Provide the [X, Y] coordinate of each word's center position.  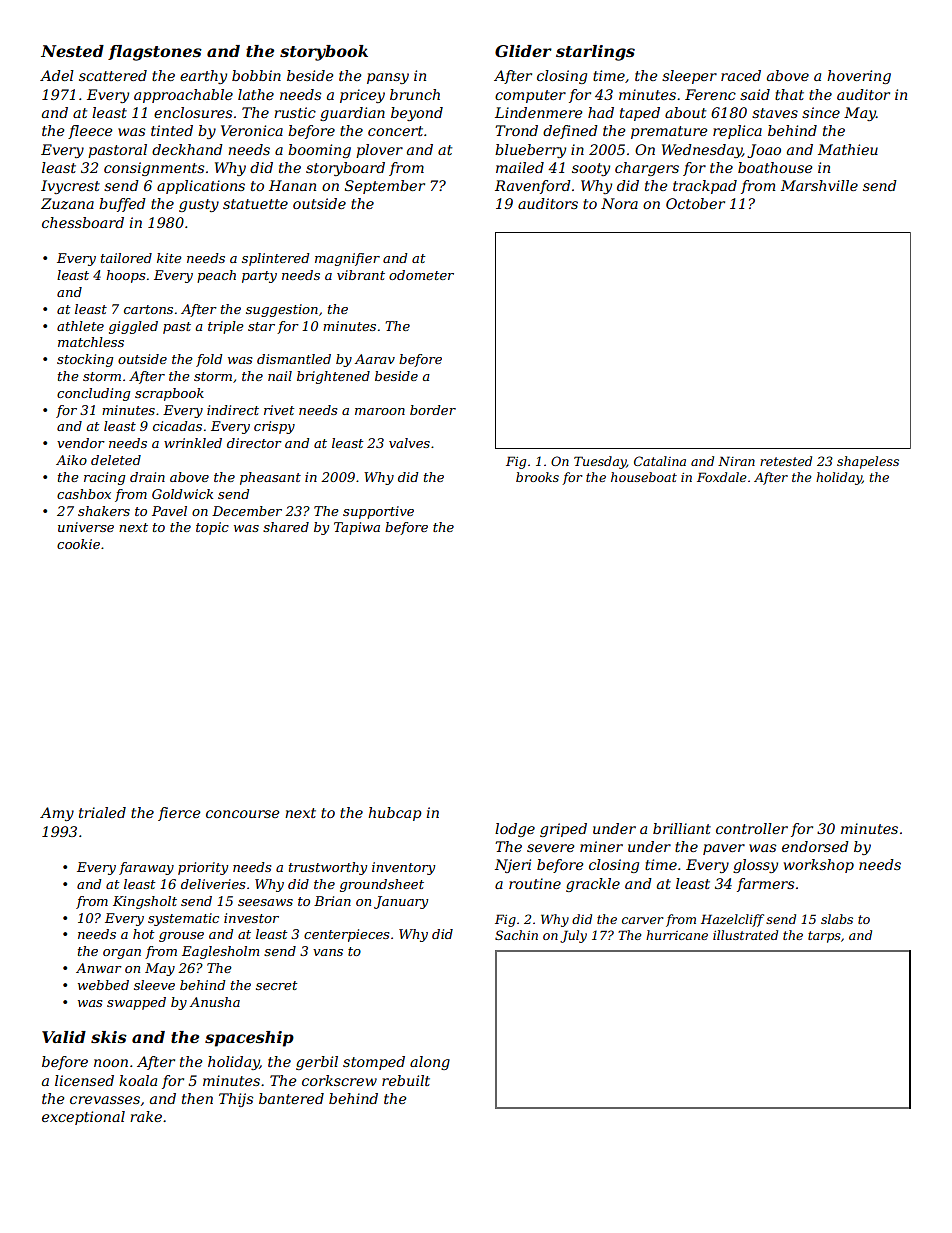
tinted [172, 130]
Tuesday [600, 462]
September [385, 187]
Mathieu [848, 149]
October [695, 203]
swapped [136, 1003]
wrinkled [193, 443]
